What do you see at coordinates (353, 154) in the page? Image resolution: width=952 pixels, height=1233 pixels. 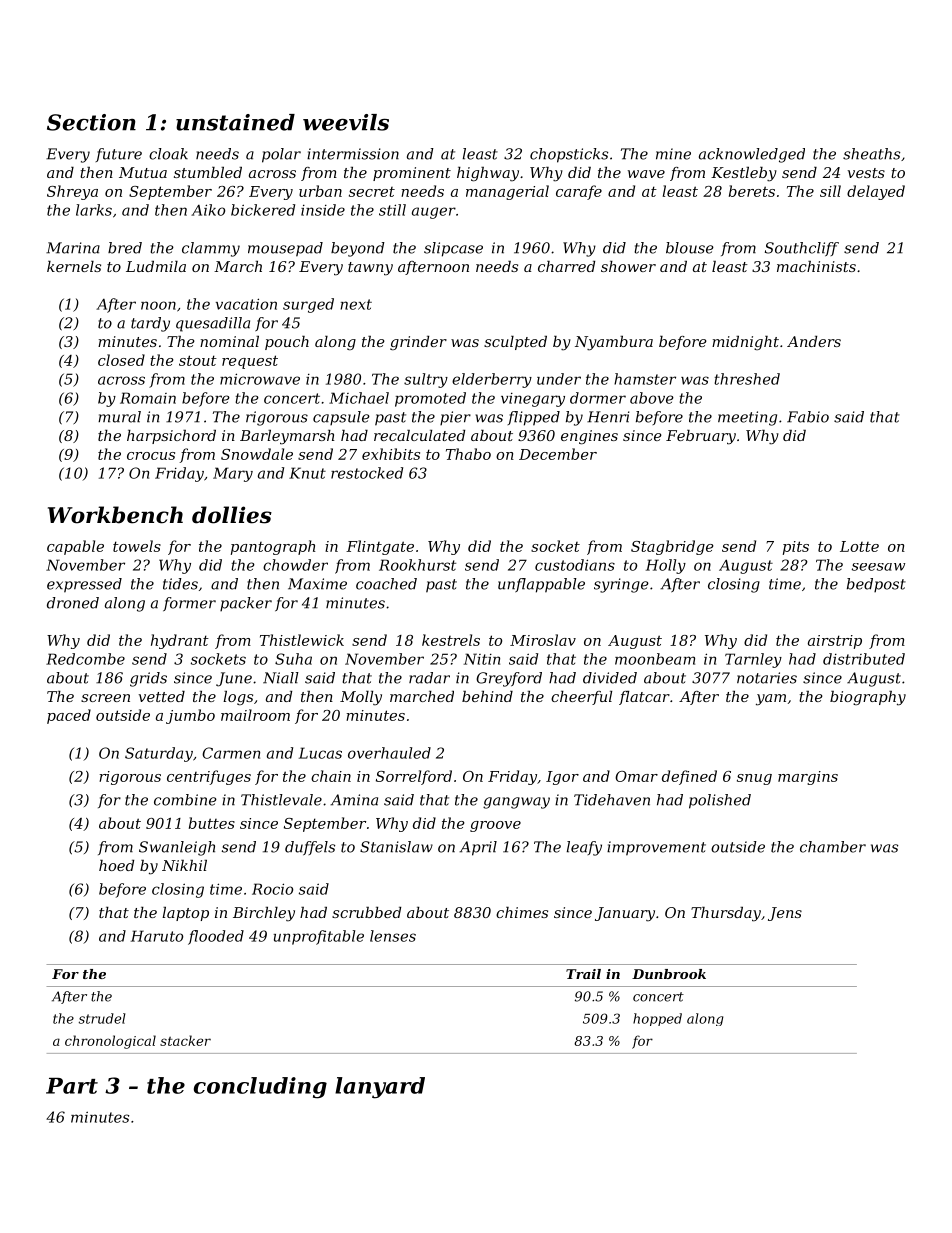 I see `intermission` at bounding box center [353, 154].
